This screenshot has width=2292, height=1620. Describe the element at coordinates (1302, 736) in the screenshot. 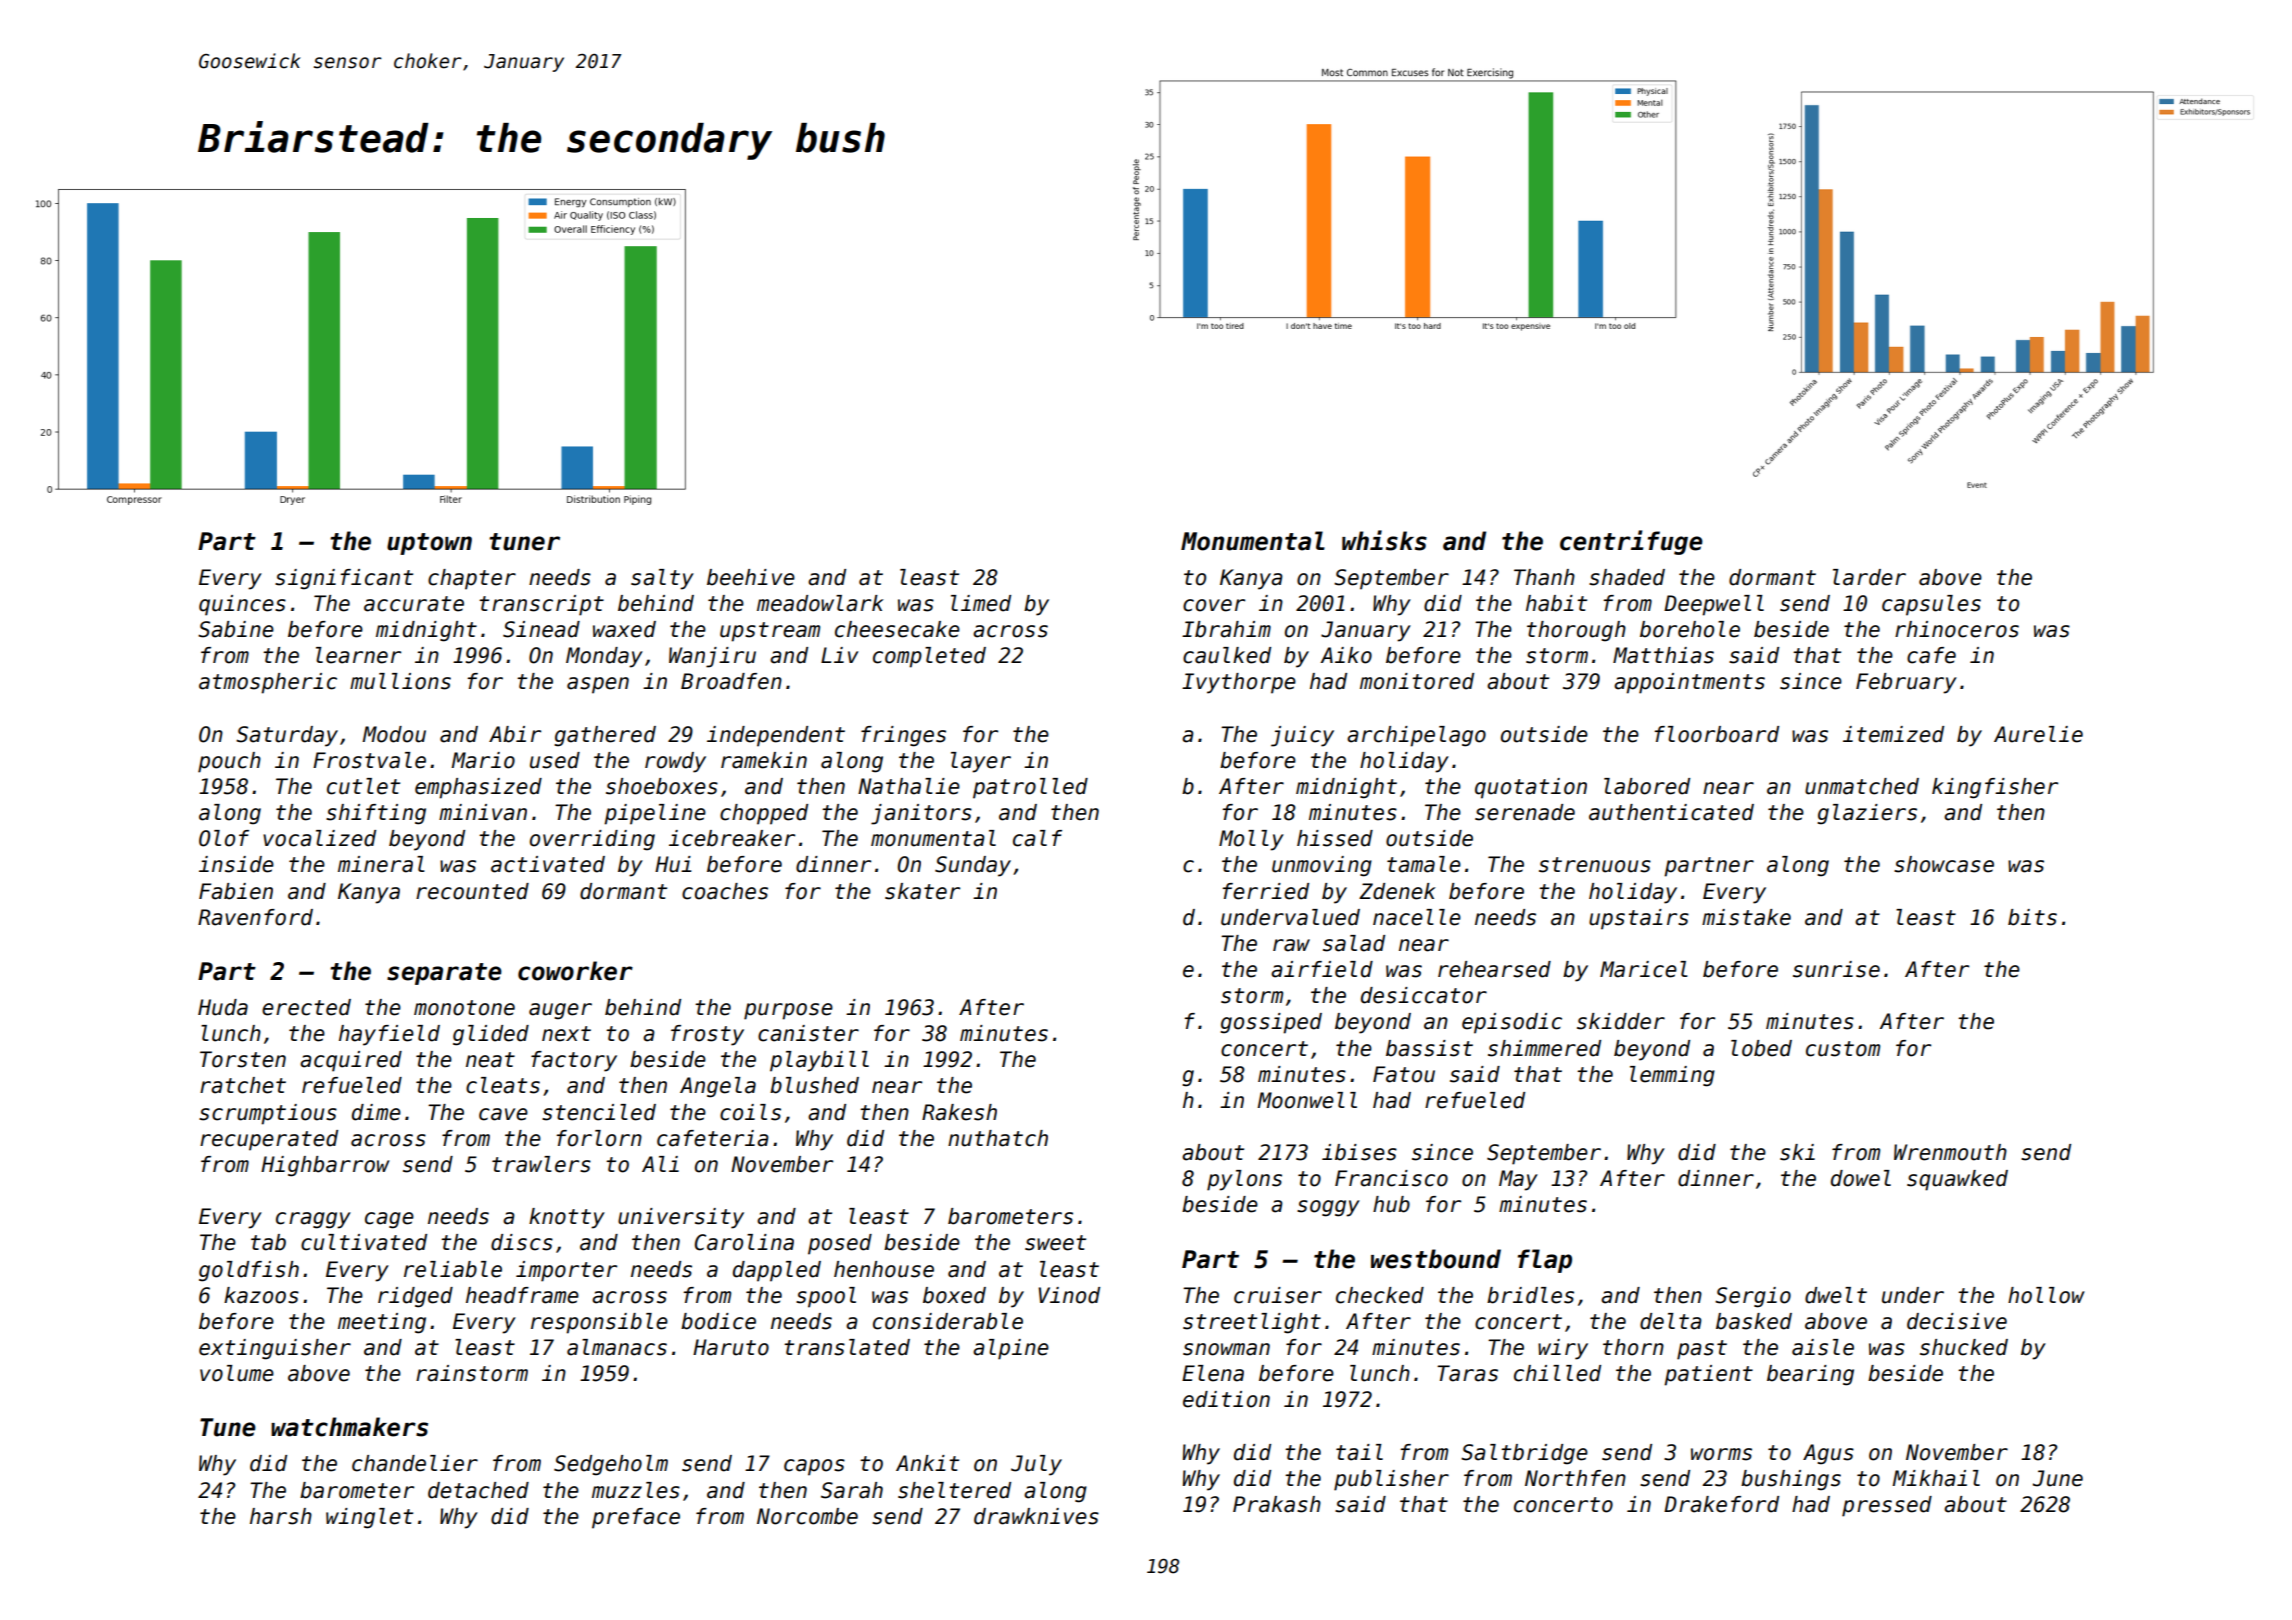

I see `juicy` at that location.
